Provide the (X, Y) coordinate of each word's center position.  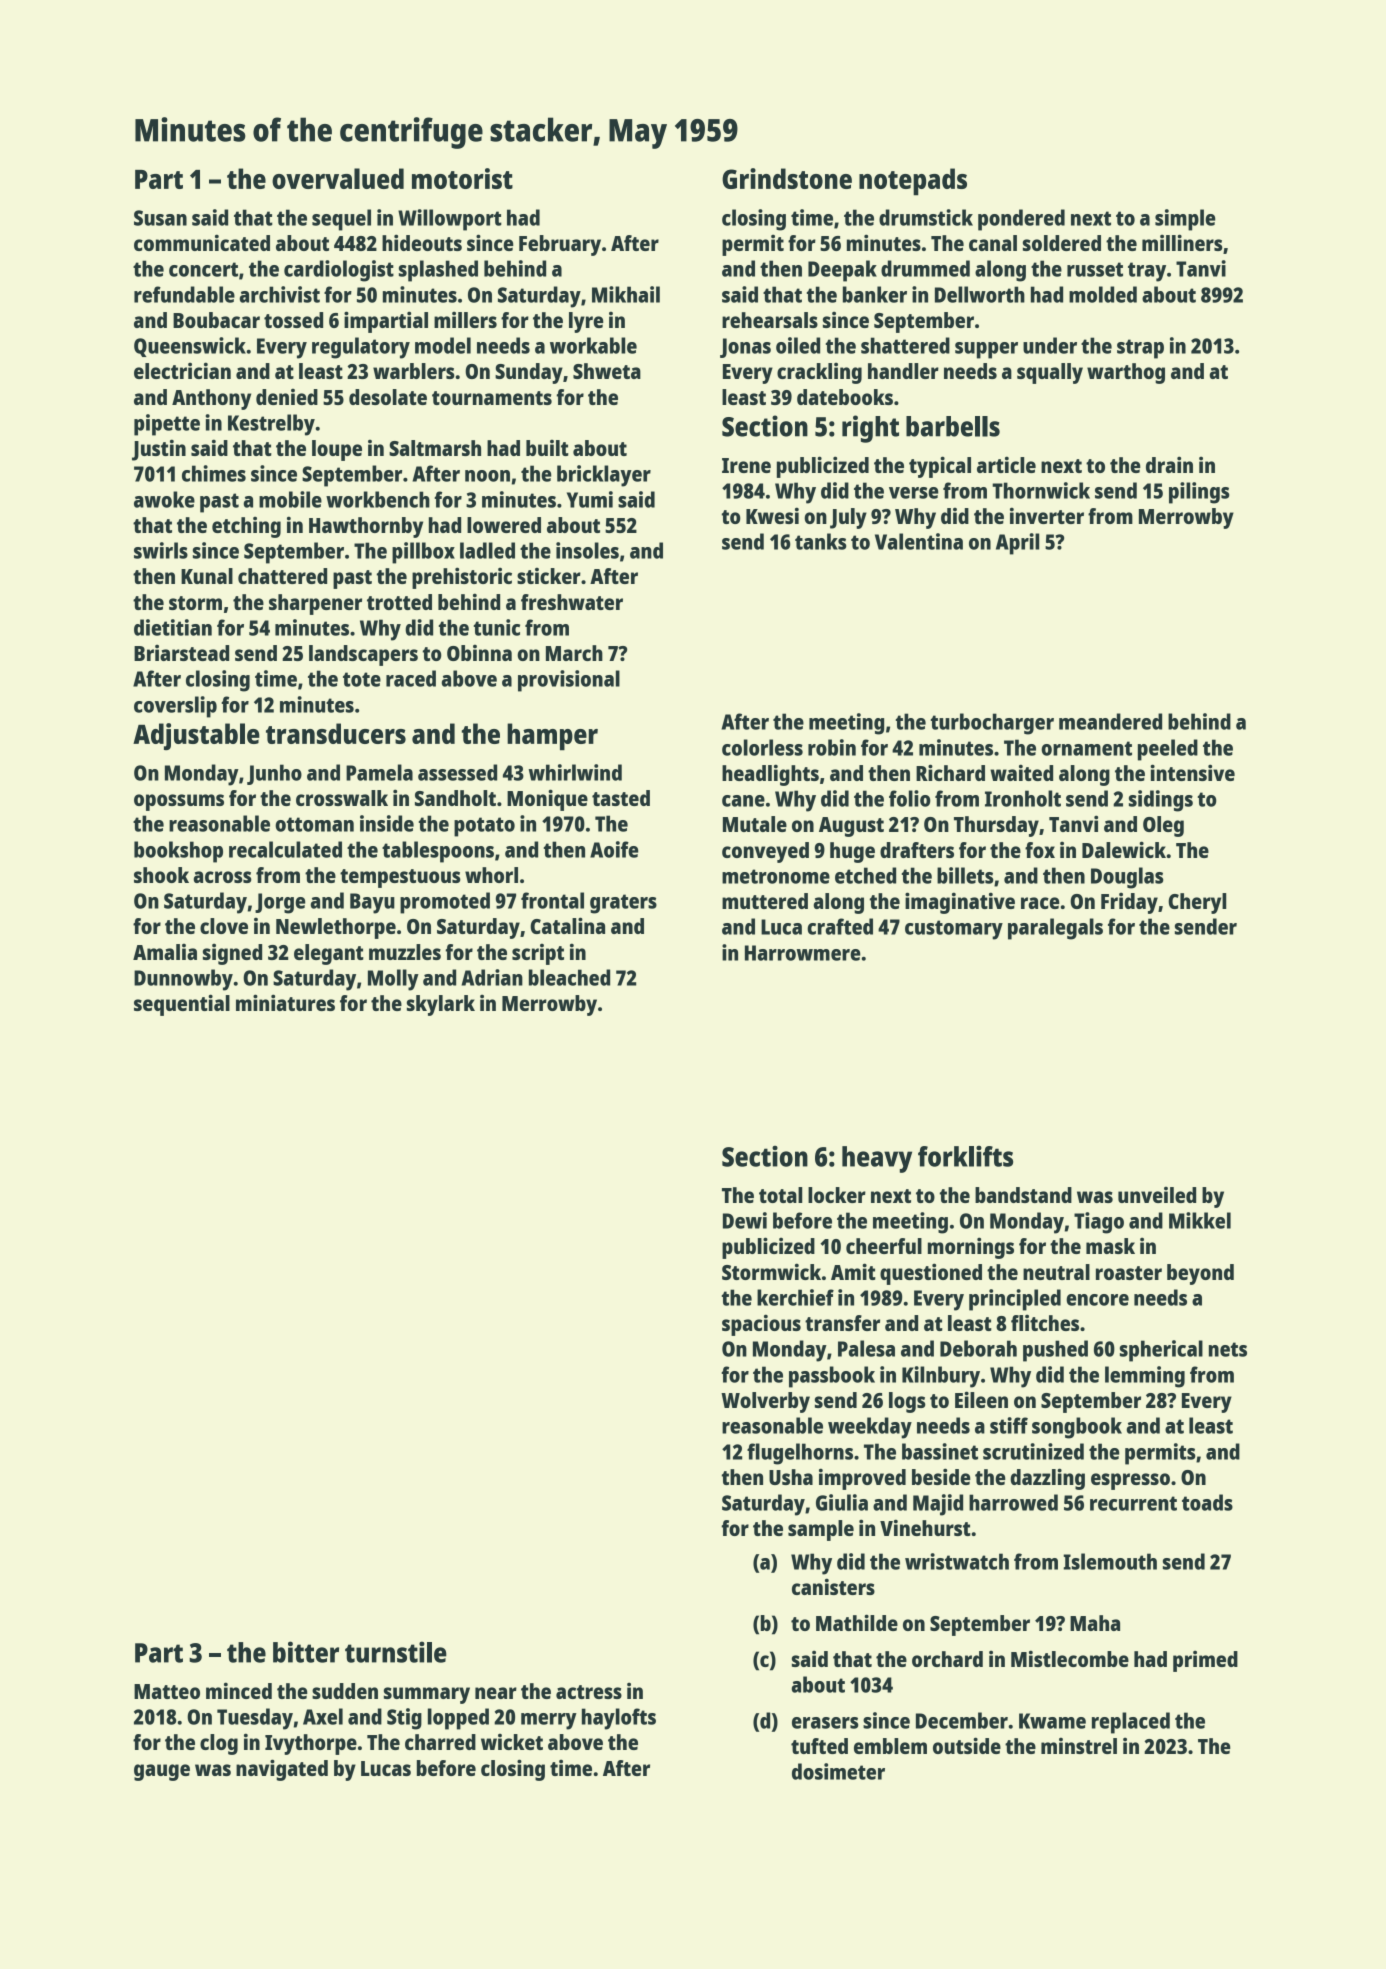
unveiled (1157, 1195)
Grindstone (787, 178)
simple (1185, 220)
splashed (438, 271)
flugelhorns (800, 1454)
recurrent (1133, 1503)
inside (387, 823)
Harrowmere (802, 953)
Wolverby (765, 1402)
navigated (282, 1770)
